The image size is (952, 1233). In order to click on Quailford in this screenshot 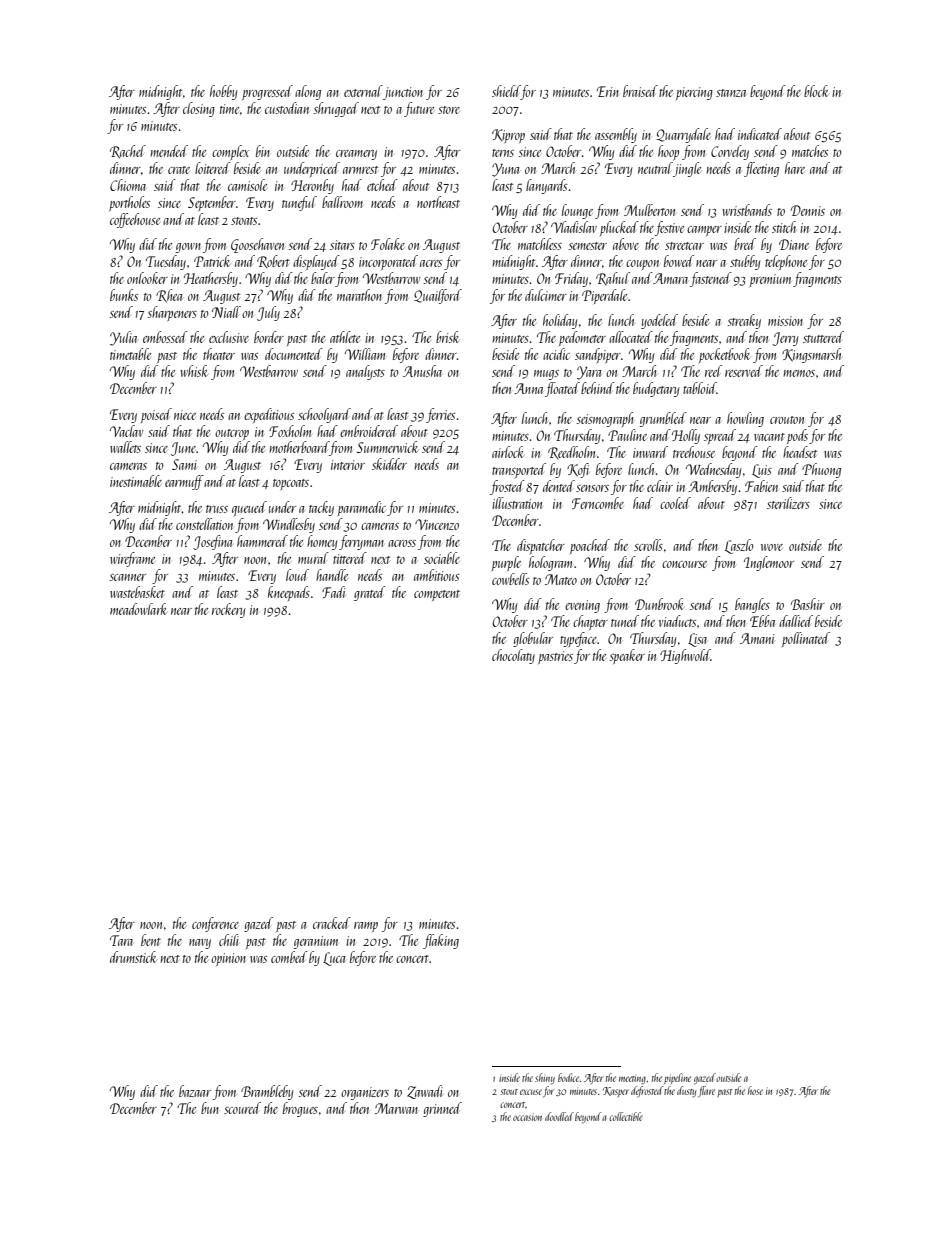, I will do `click(438, 296)`.
